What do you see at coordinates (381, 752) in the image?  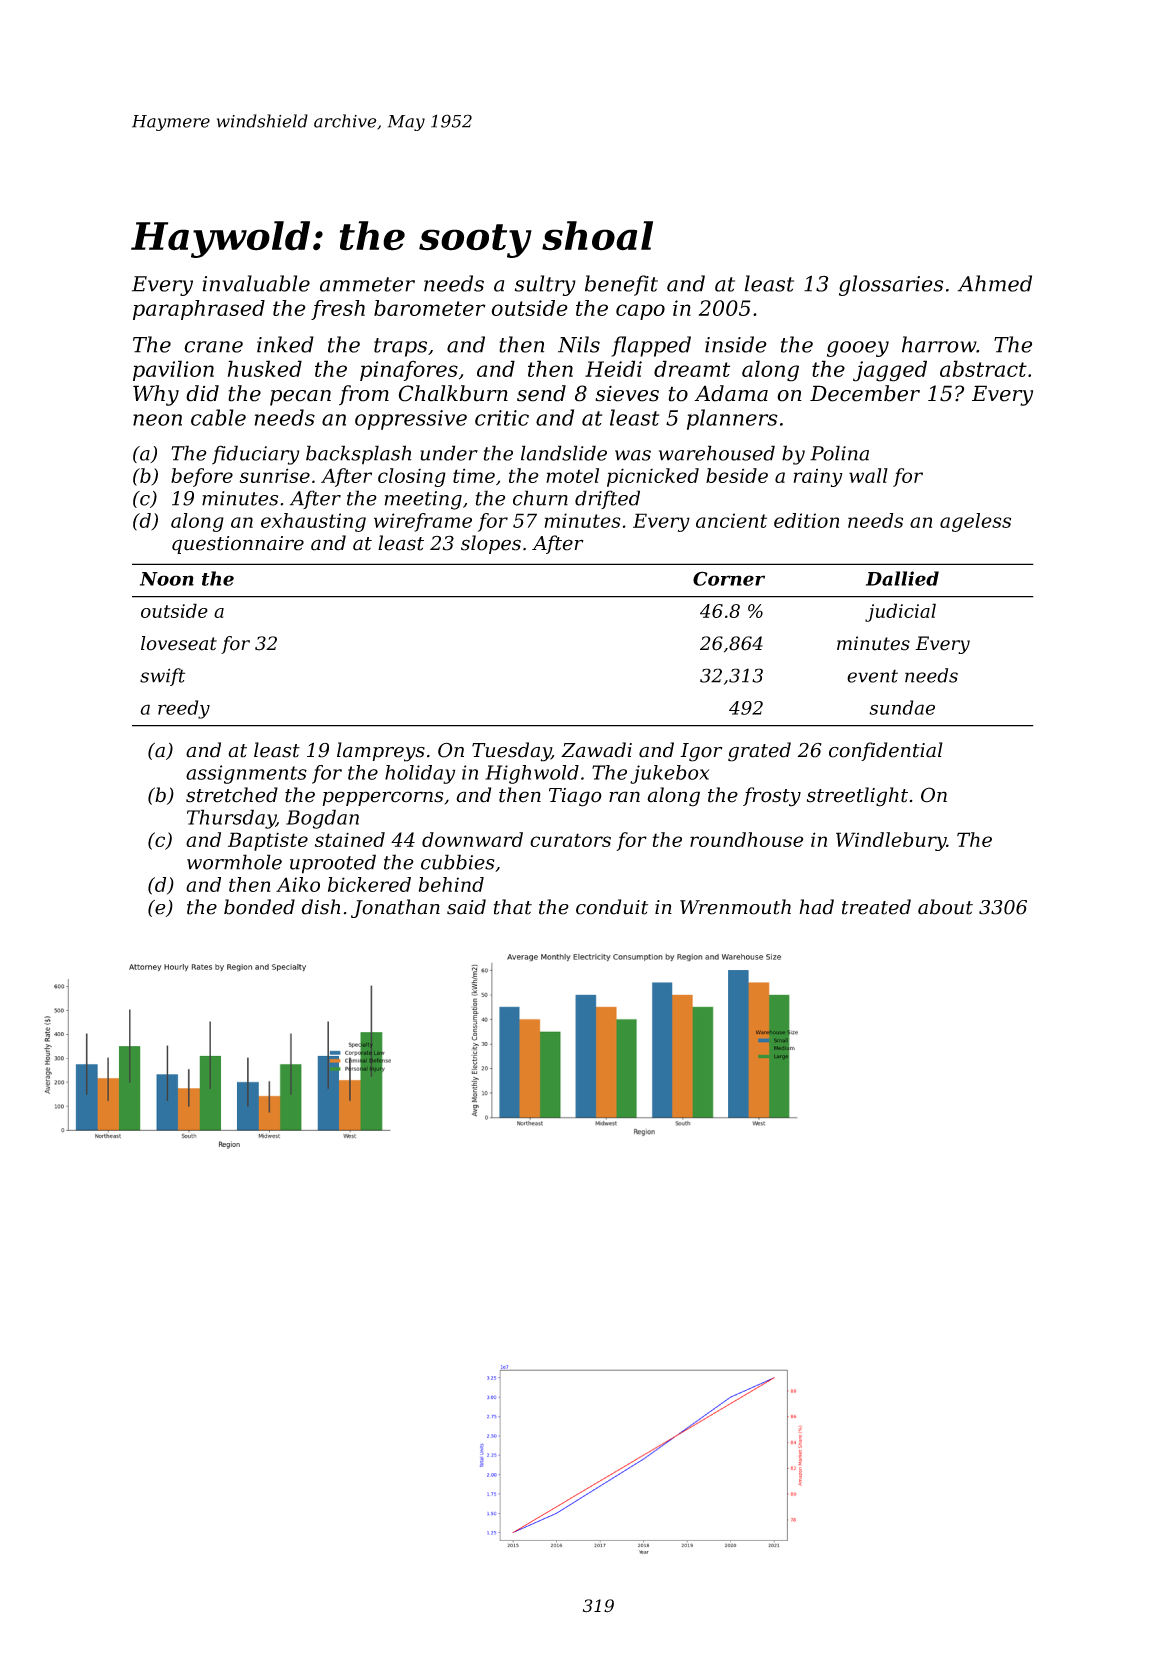 I see `lampreys` at bounding box center [381, 752].
